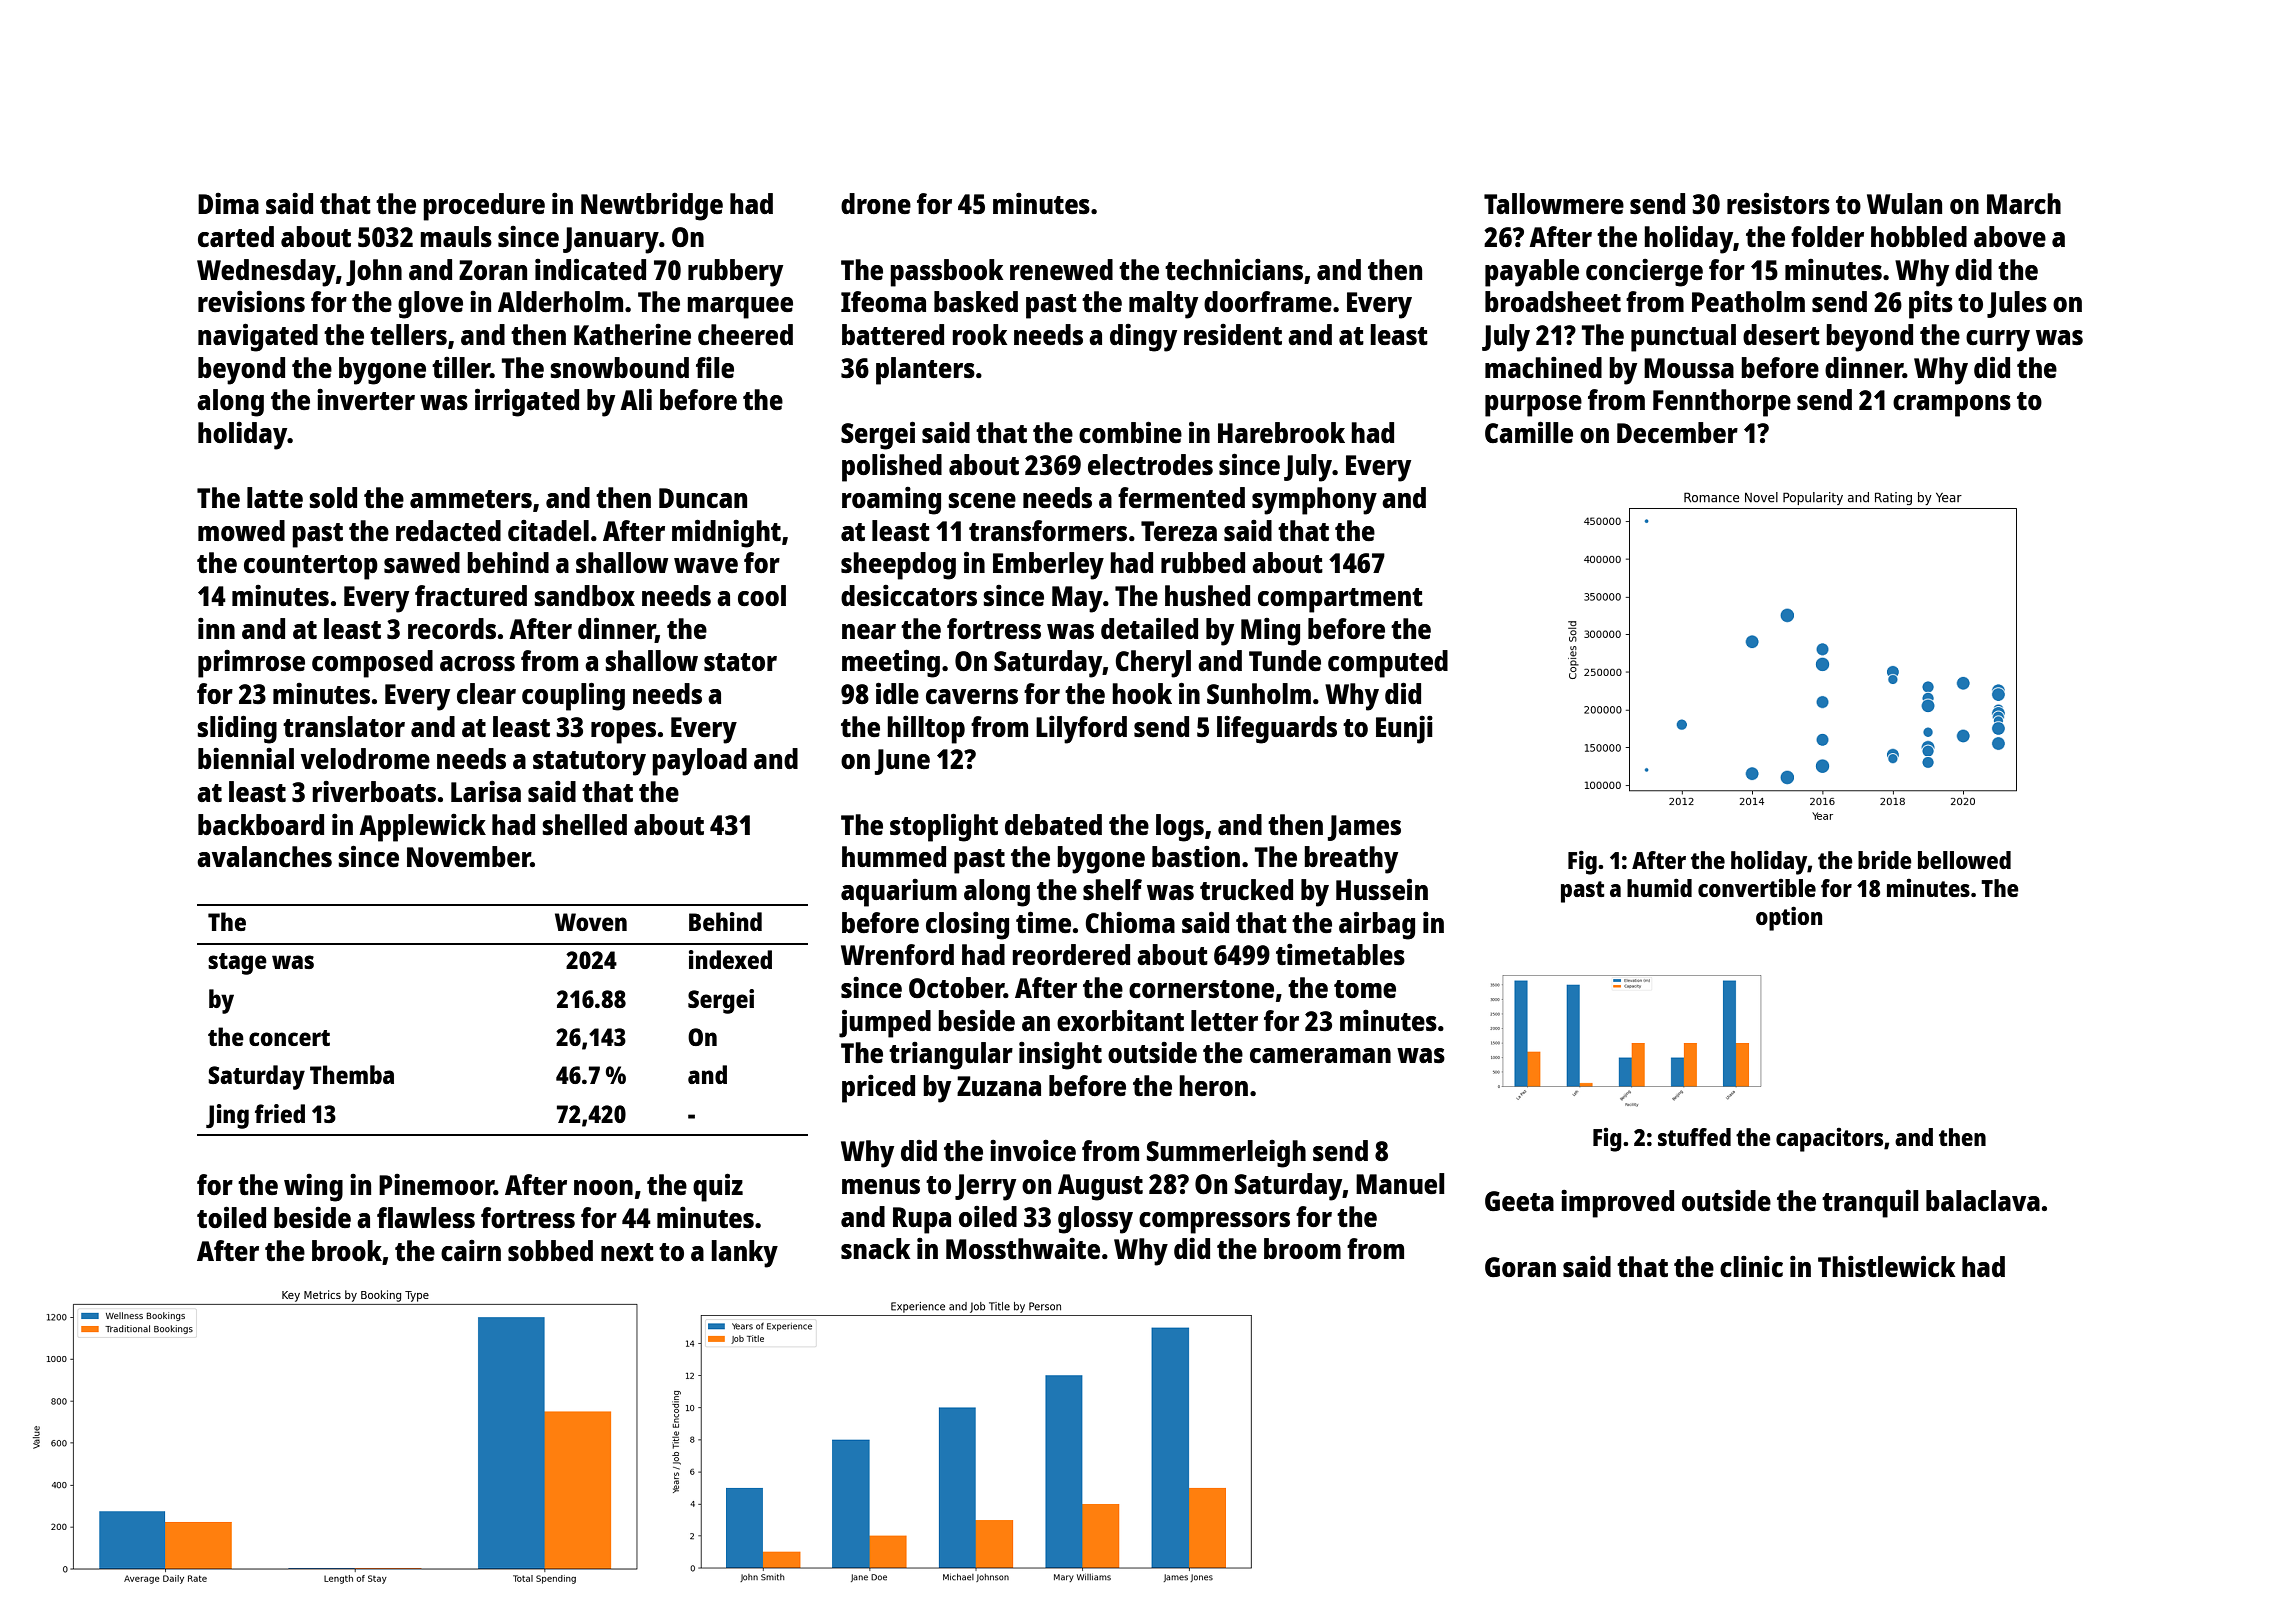 Image resolution: width=2292 pixels, height=1620 pixels. What do you see at coordinates (876, 203) in the screenshot?
I see `drone` at bounding box center [876, 203].
